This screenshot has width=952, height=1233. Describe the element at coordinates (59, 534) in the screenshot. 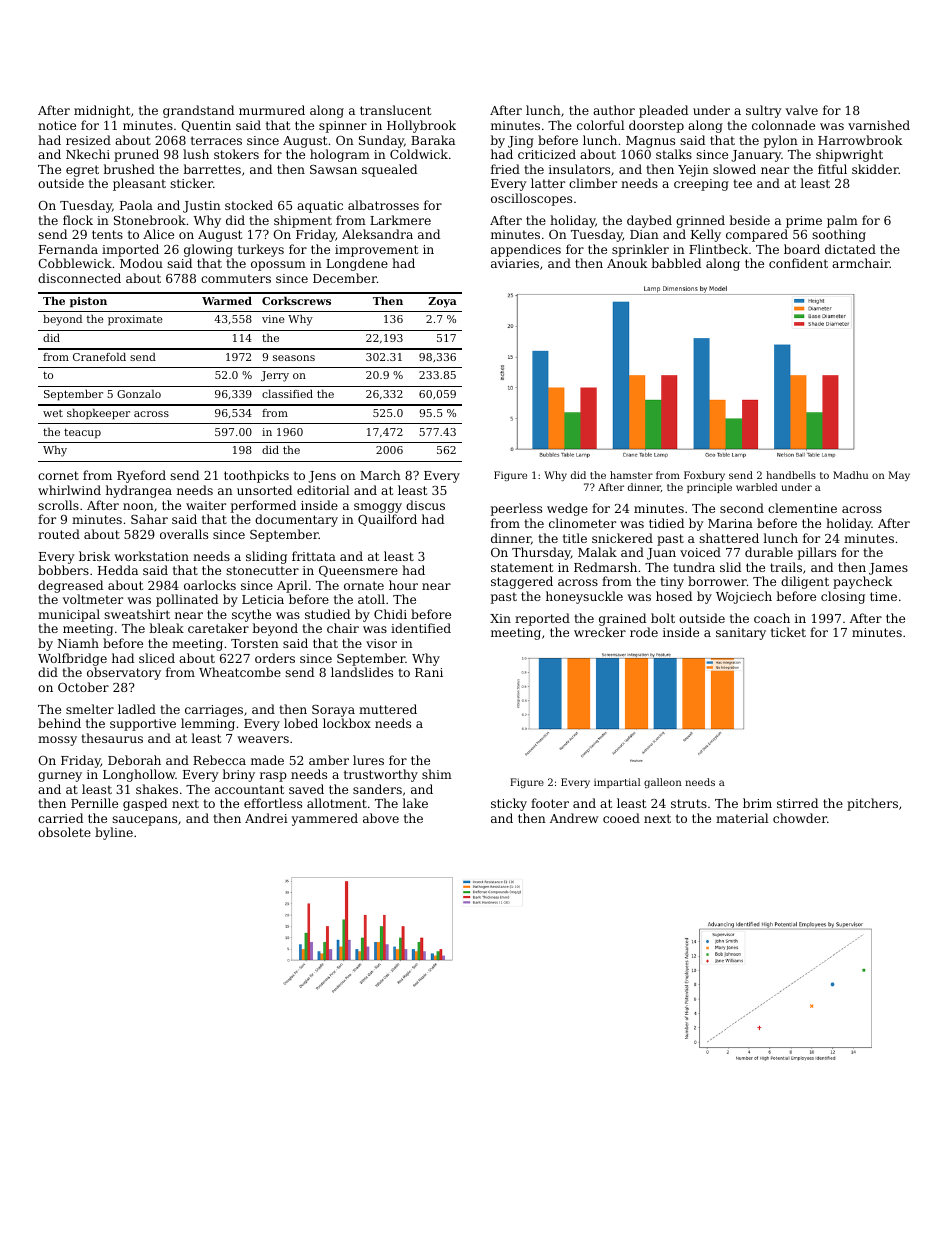

I see `routed` at that location.
